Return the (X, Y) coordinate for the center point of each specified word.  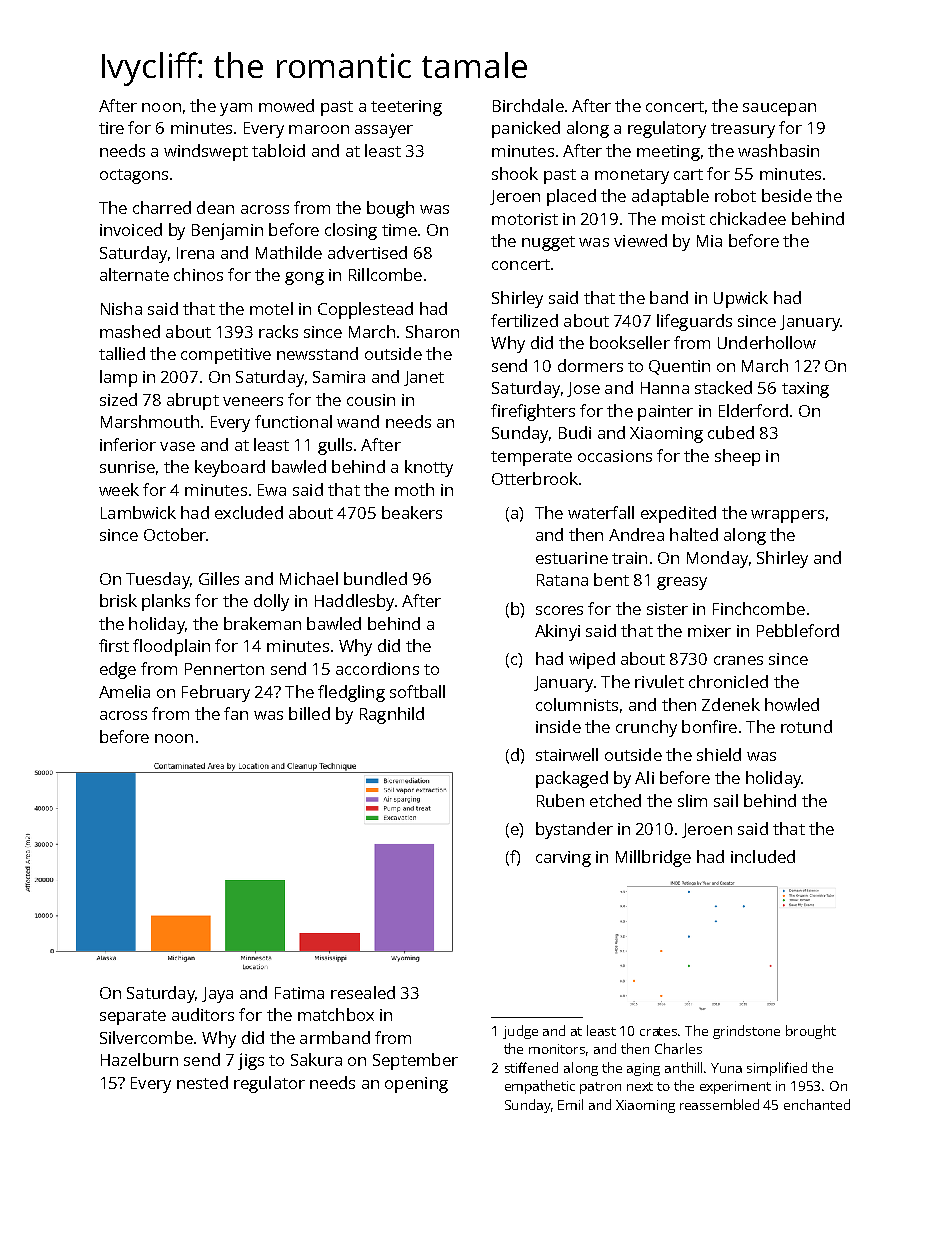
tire (111, 128)
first (114, 645)
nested (202, 1082)
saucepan (779, 109)
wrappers (787, 516)
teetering (406, 108)
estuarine (572, 558)
